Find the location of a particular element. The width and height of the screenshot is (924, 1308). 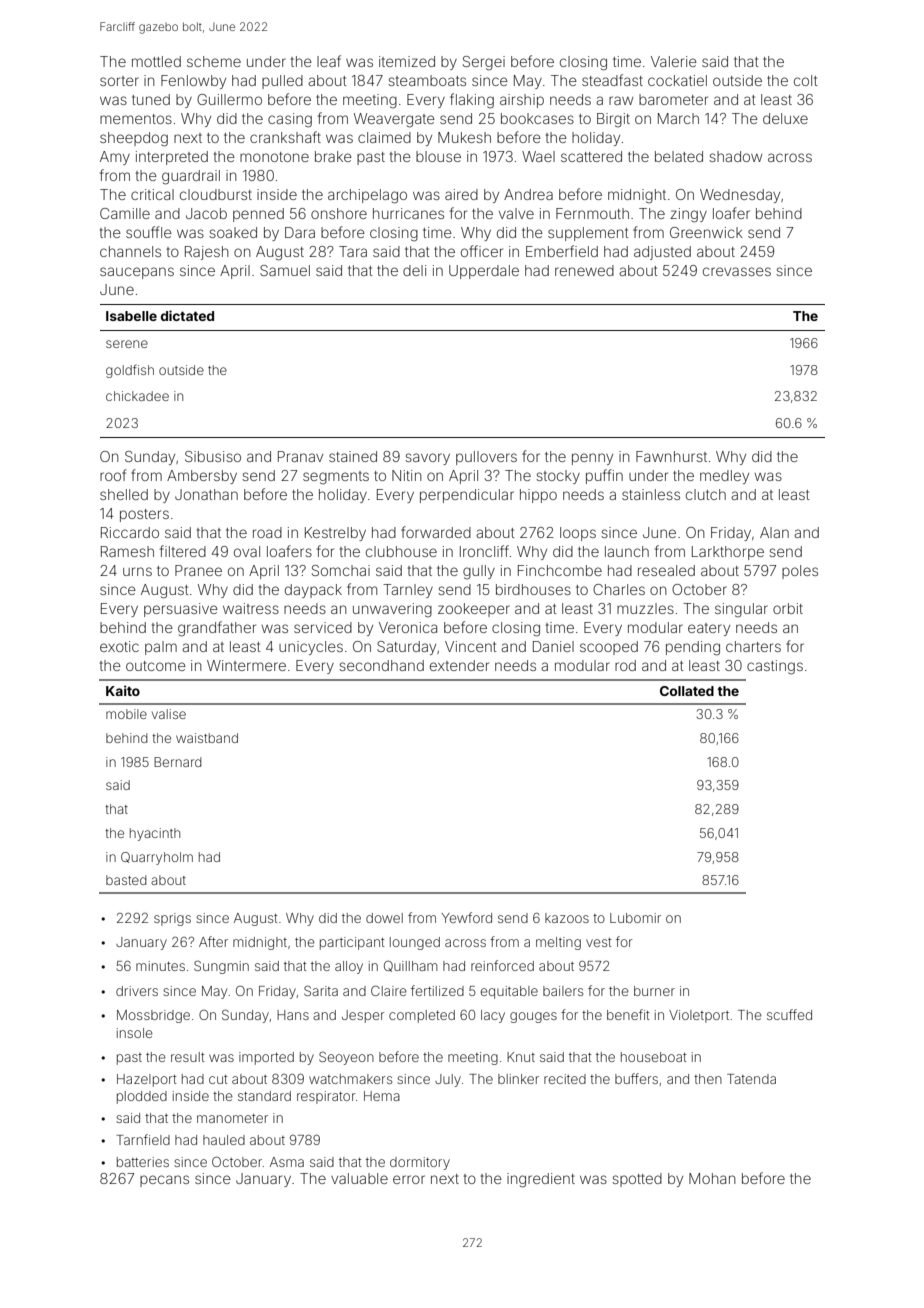

pecans is located at coordinates (164, 1181).
